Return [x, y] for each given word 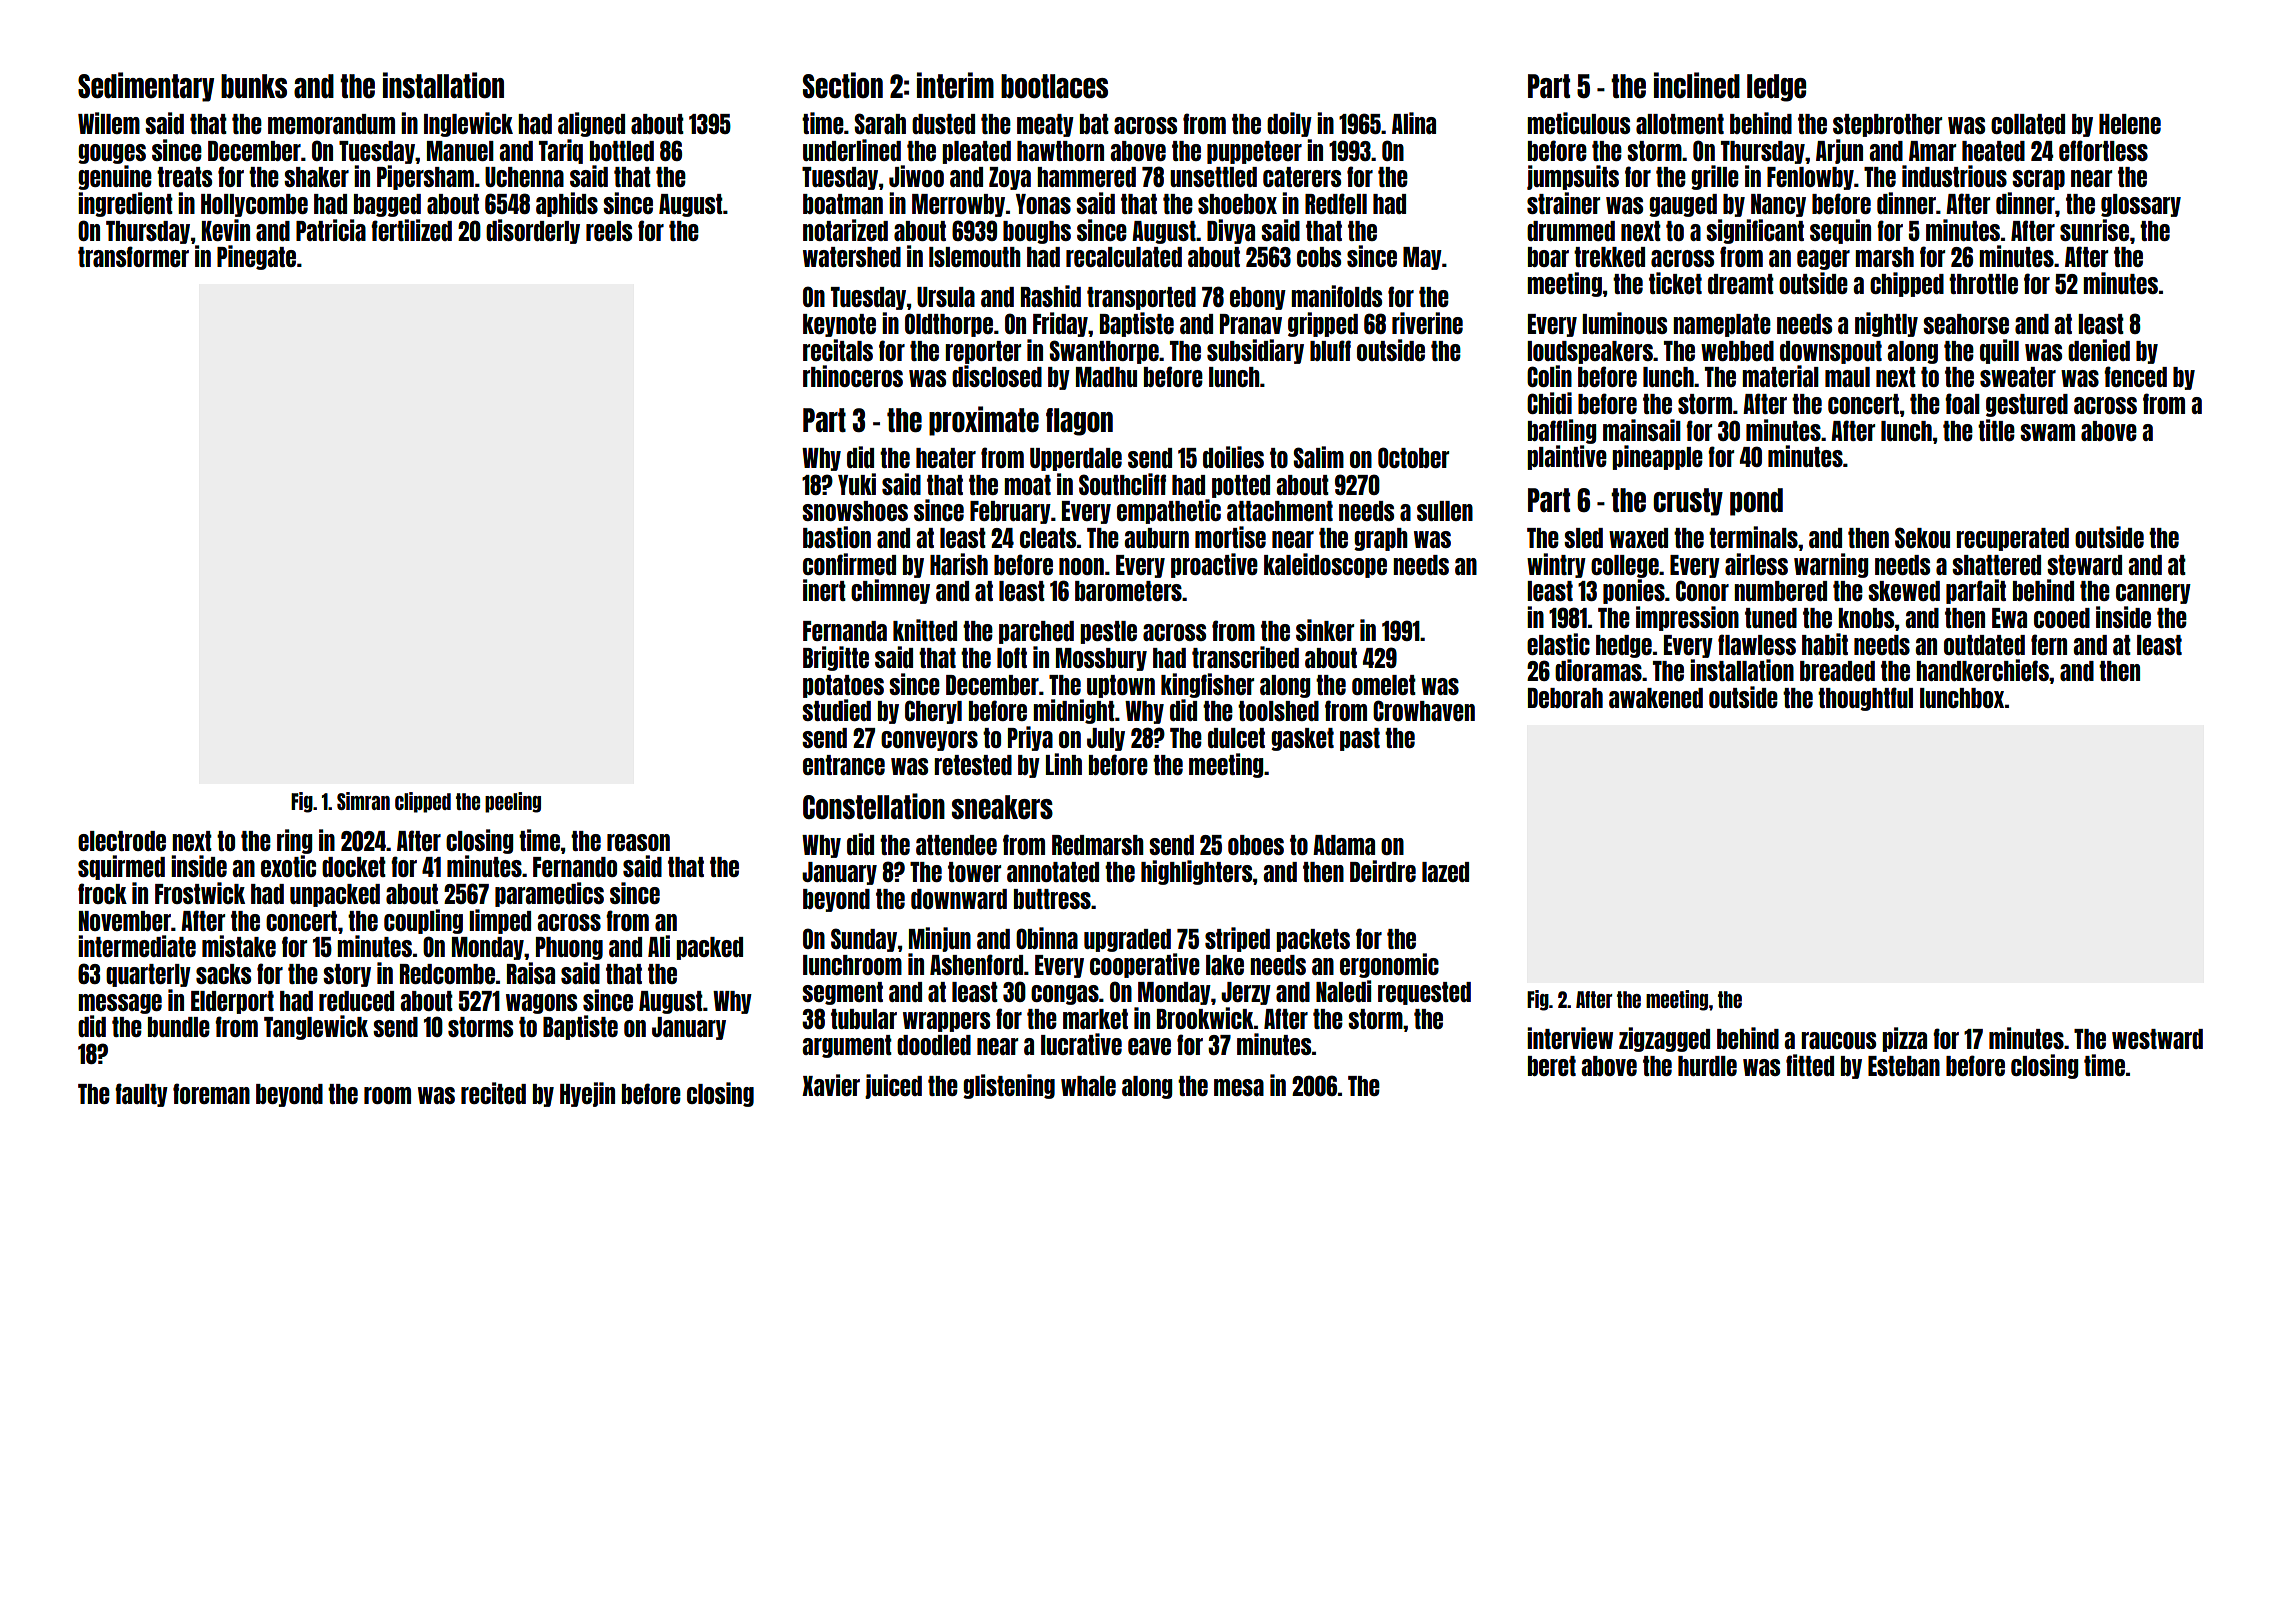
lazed [1445, 872]
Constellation [874, 806]
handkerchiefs [1982, 670]
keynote [839, 325]
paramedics [549, 894]
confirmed [849, 564]
